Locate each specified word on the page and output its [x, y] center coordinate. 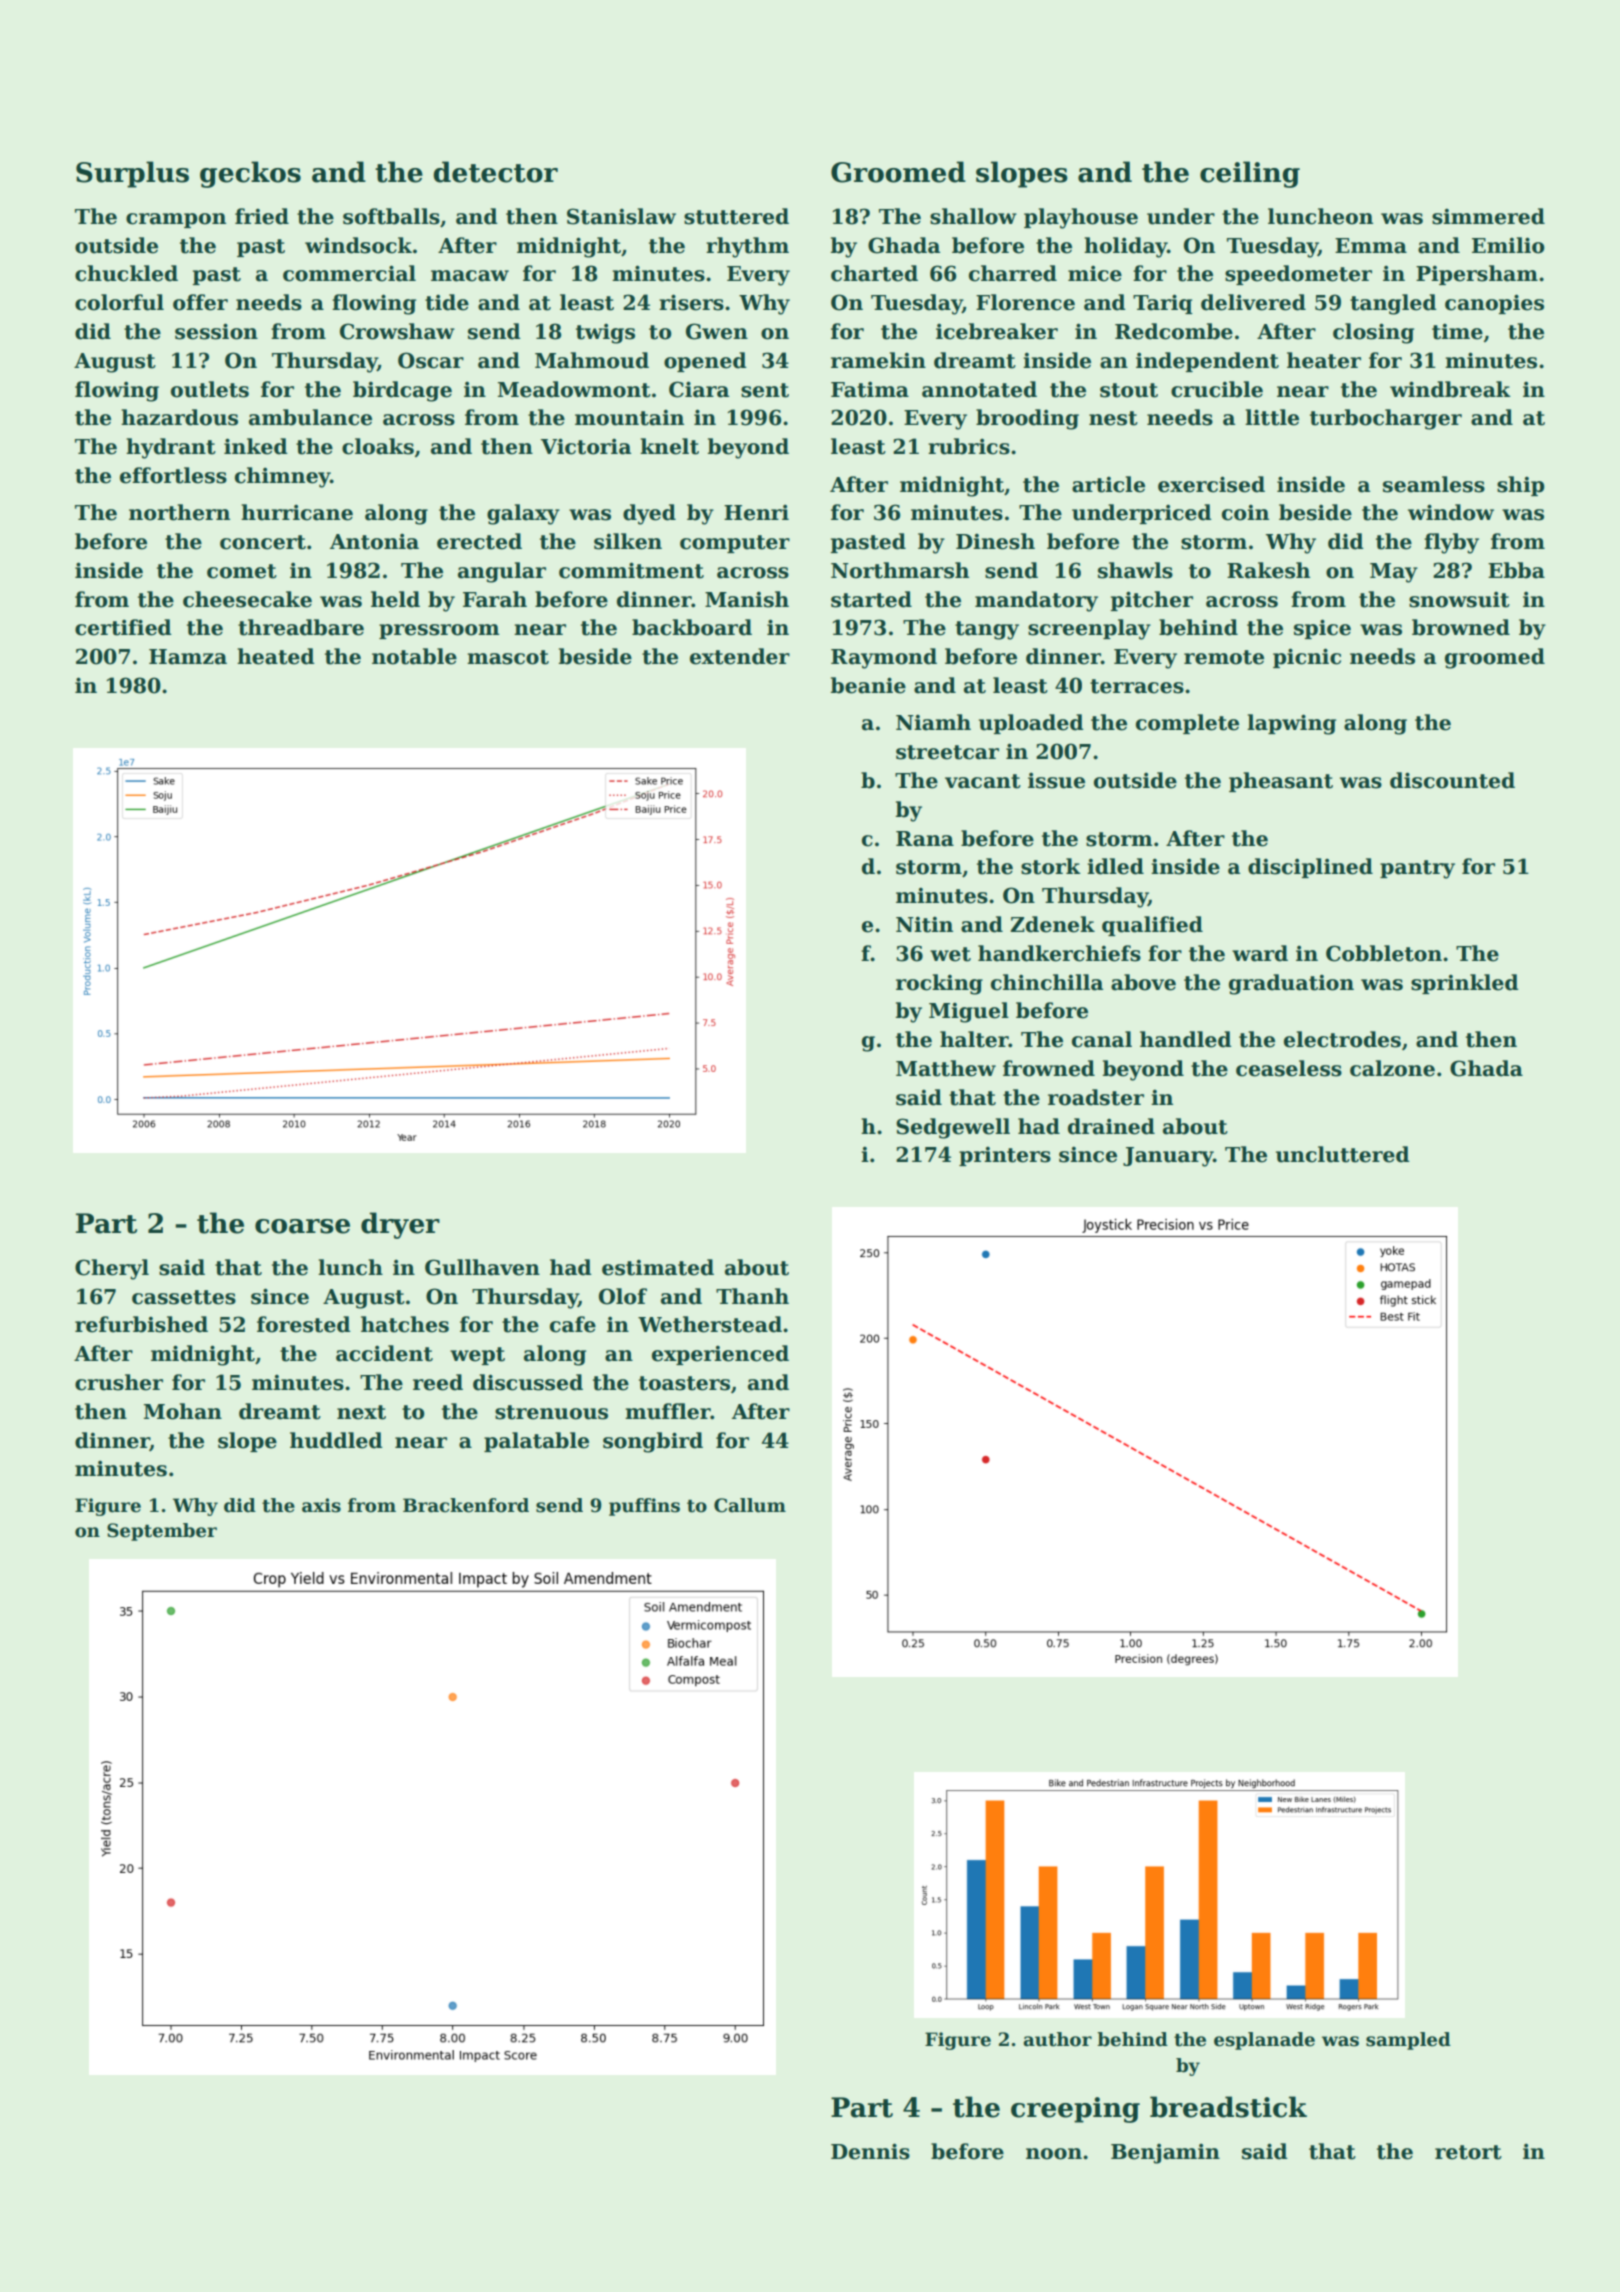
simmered [1488, 216]
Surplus [132, 174]
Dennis [870, 2151]
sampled [1408, 2041]
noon [1054, 2154]
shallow [973, 216]
